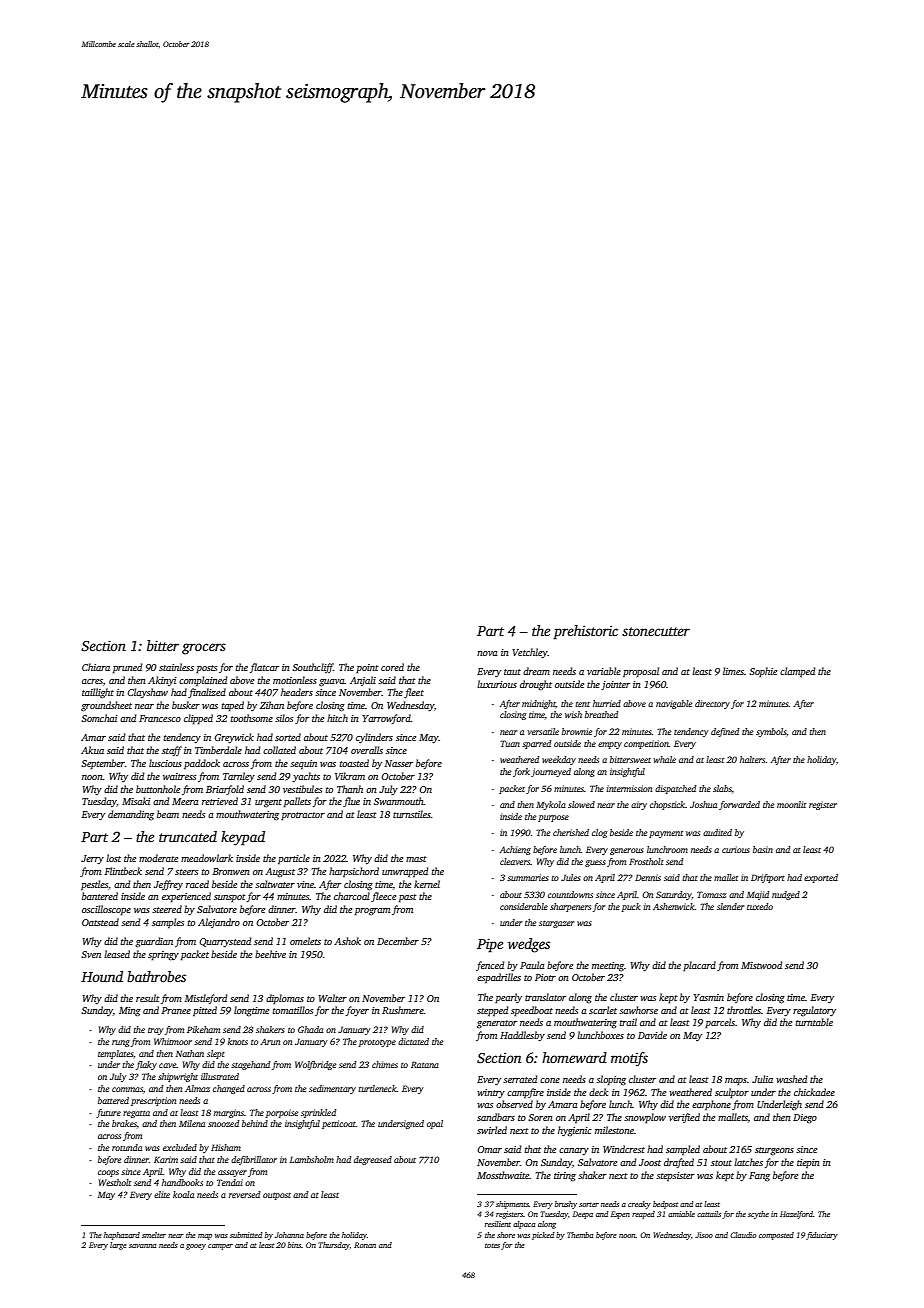  I want to click on sunspot, so click(230, 898).
